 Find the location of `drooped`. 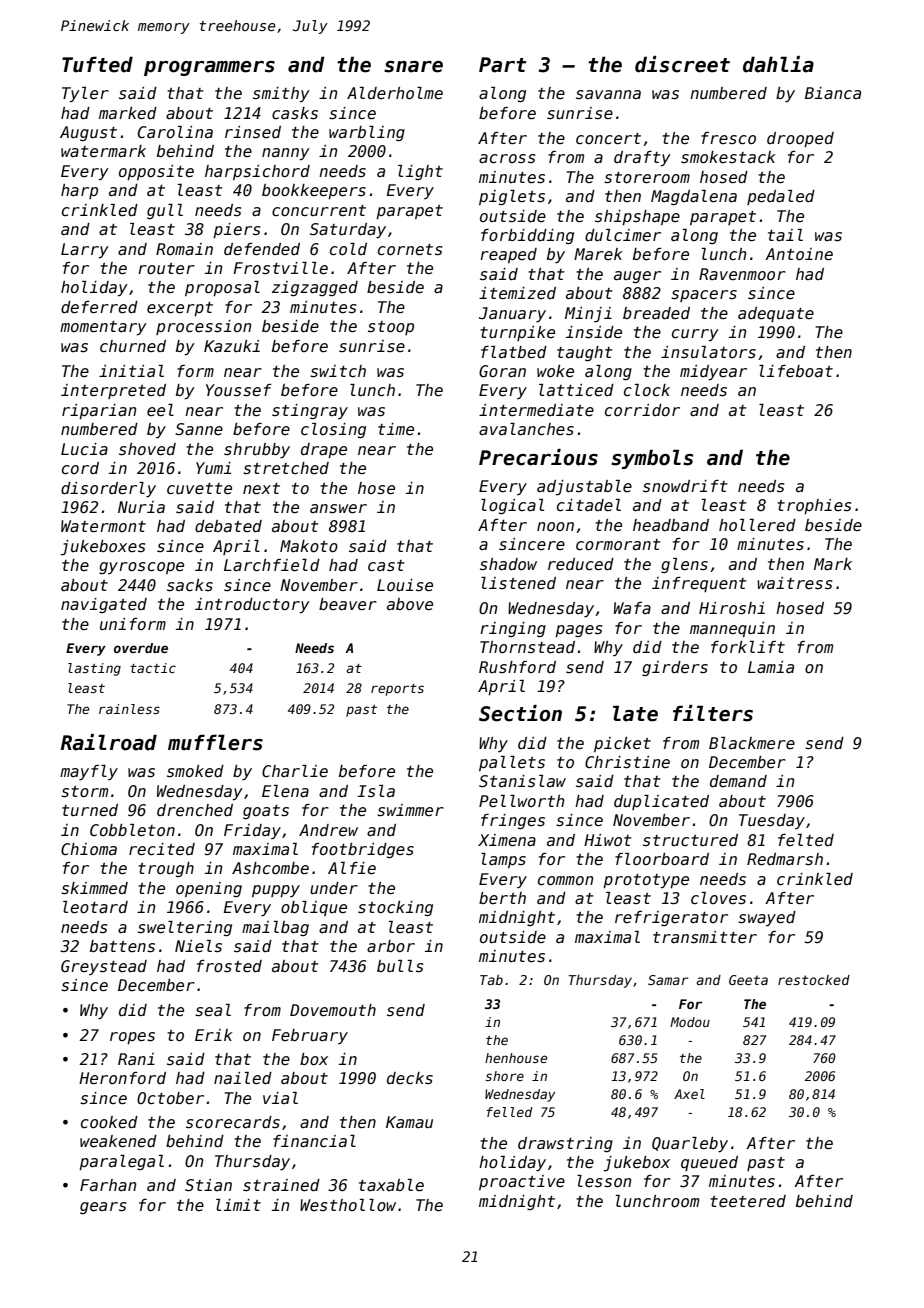

drooped is located at coordinates (800, 139).
